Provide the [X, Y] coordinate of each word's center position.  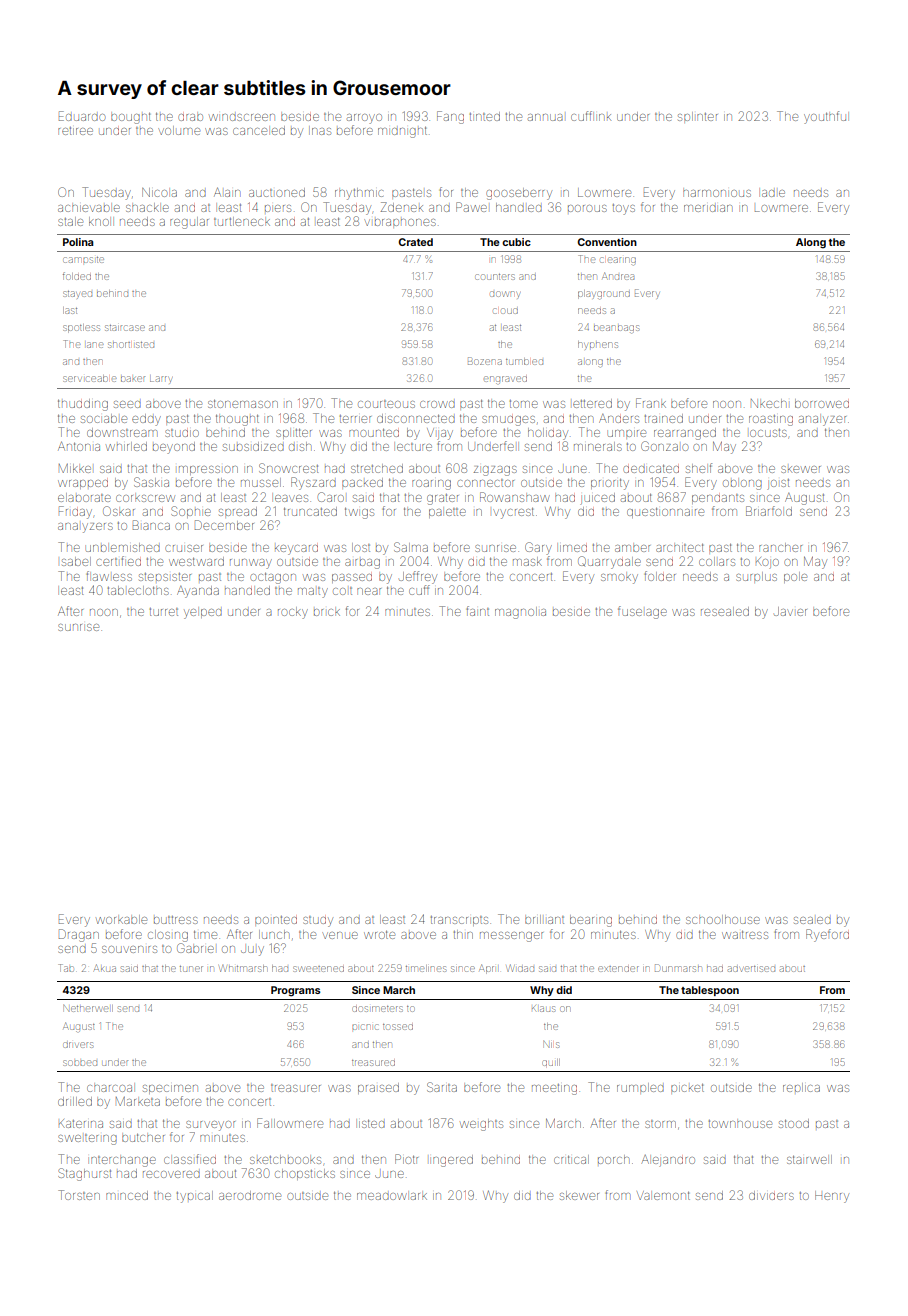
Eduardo [82, 116]
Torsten [79, 1195]
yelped [203, 614]
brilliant [544, 919]
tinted [484, 116]
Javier [790, 611]
